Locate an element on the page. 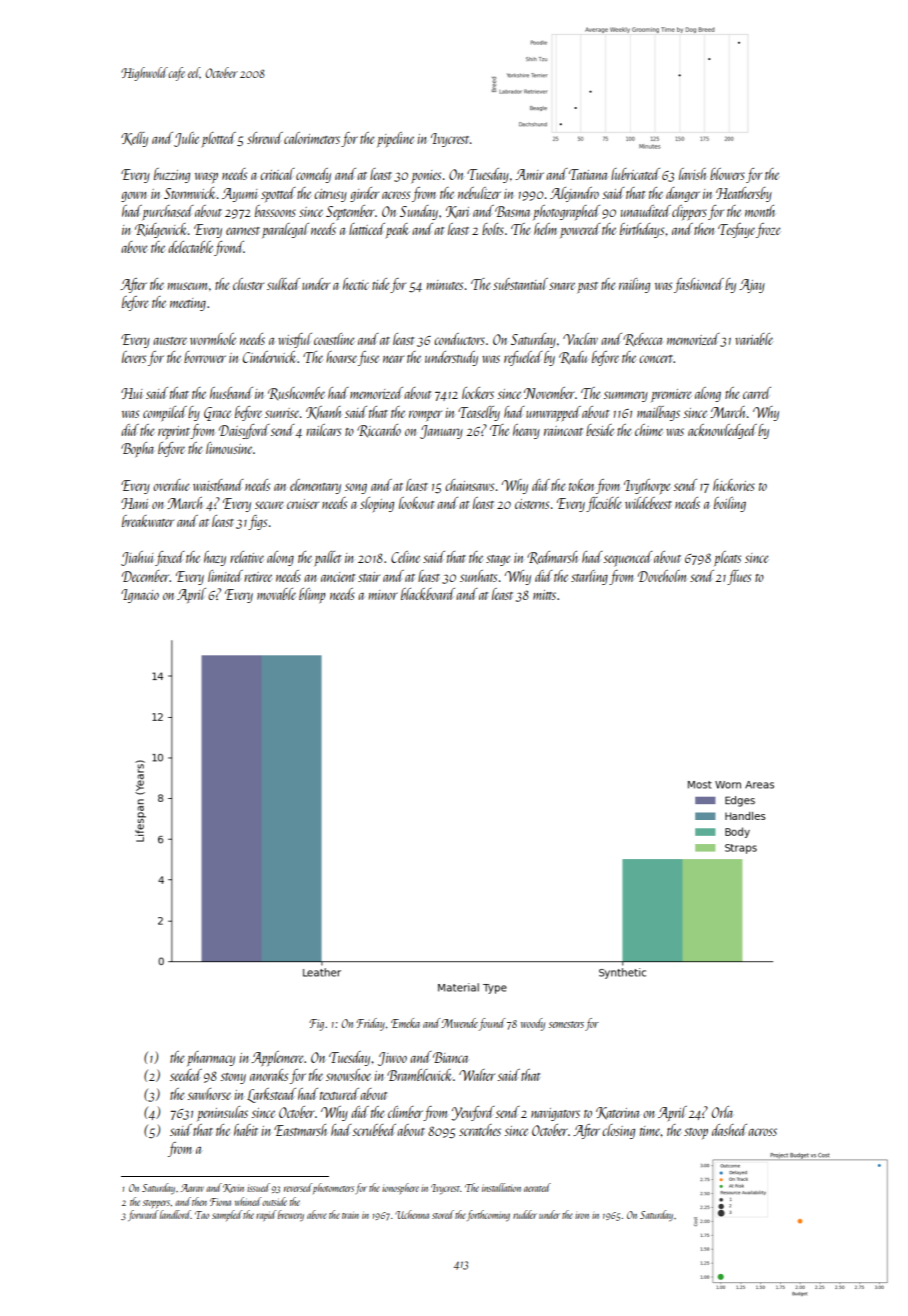 The image size is (908, 1316). Ajay is located at coordinates (752, 286).
